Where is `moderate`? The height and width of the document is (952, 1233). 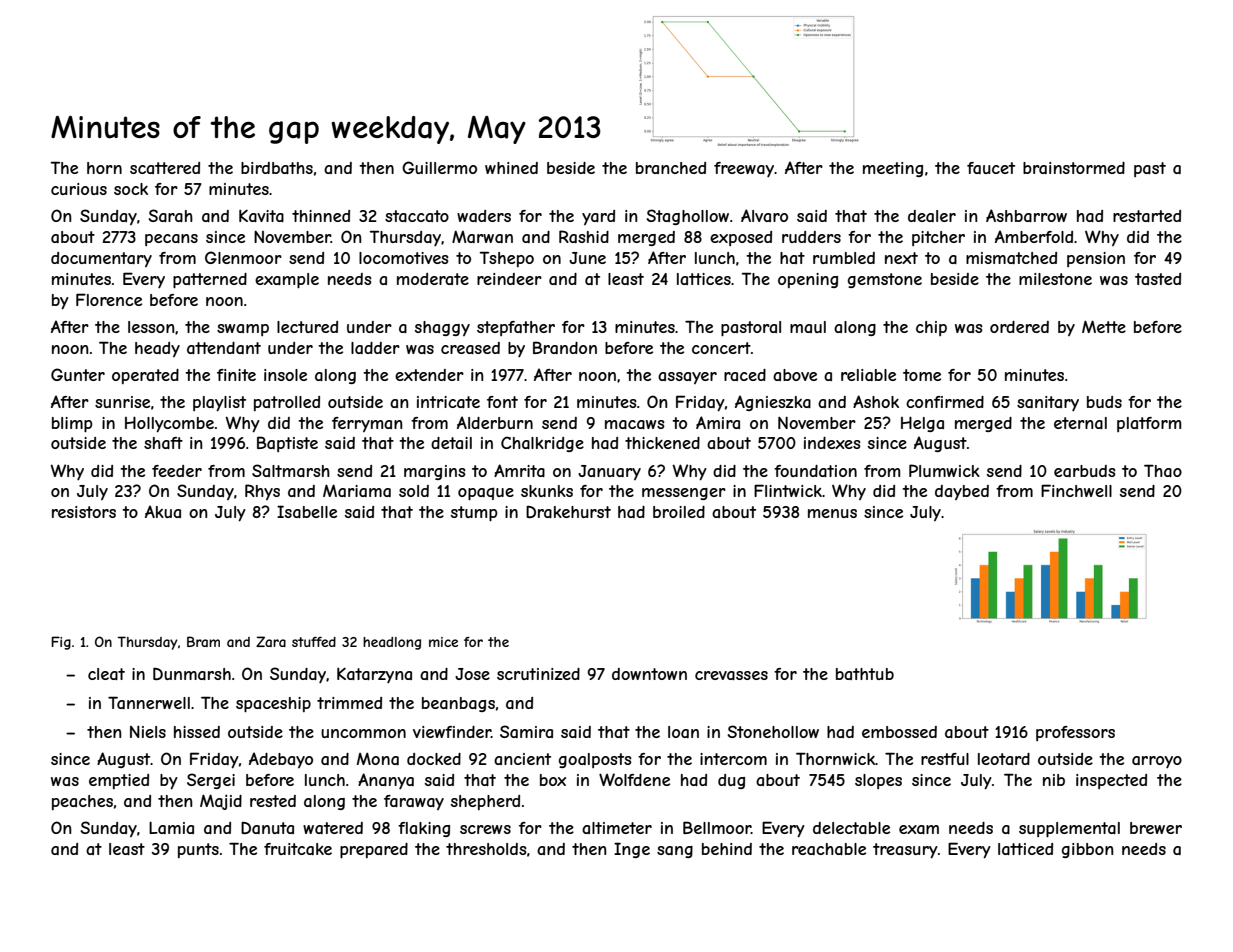
moderate is located at coordinates (433, 279).
